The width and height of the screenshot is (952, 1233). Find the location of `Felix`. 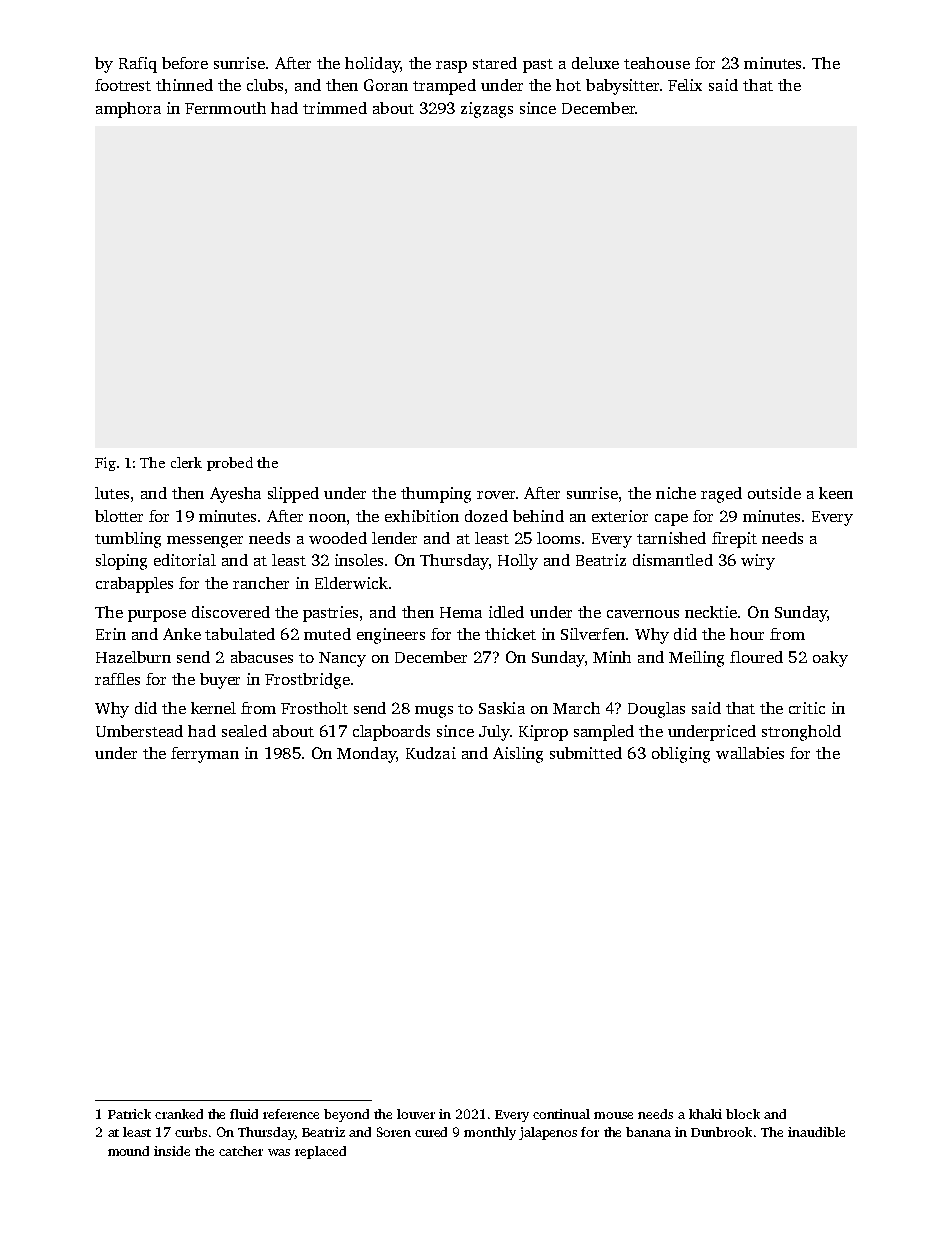

Felix is located at coordinates (685, 85).
